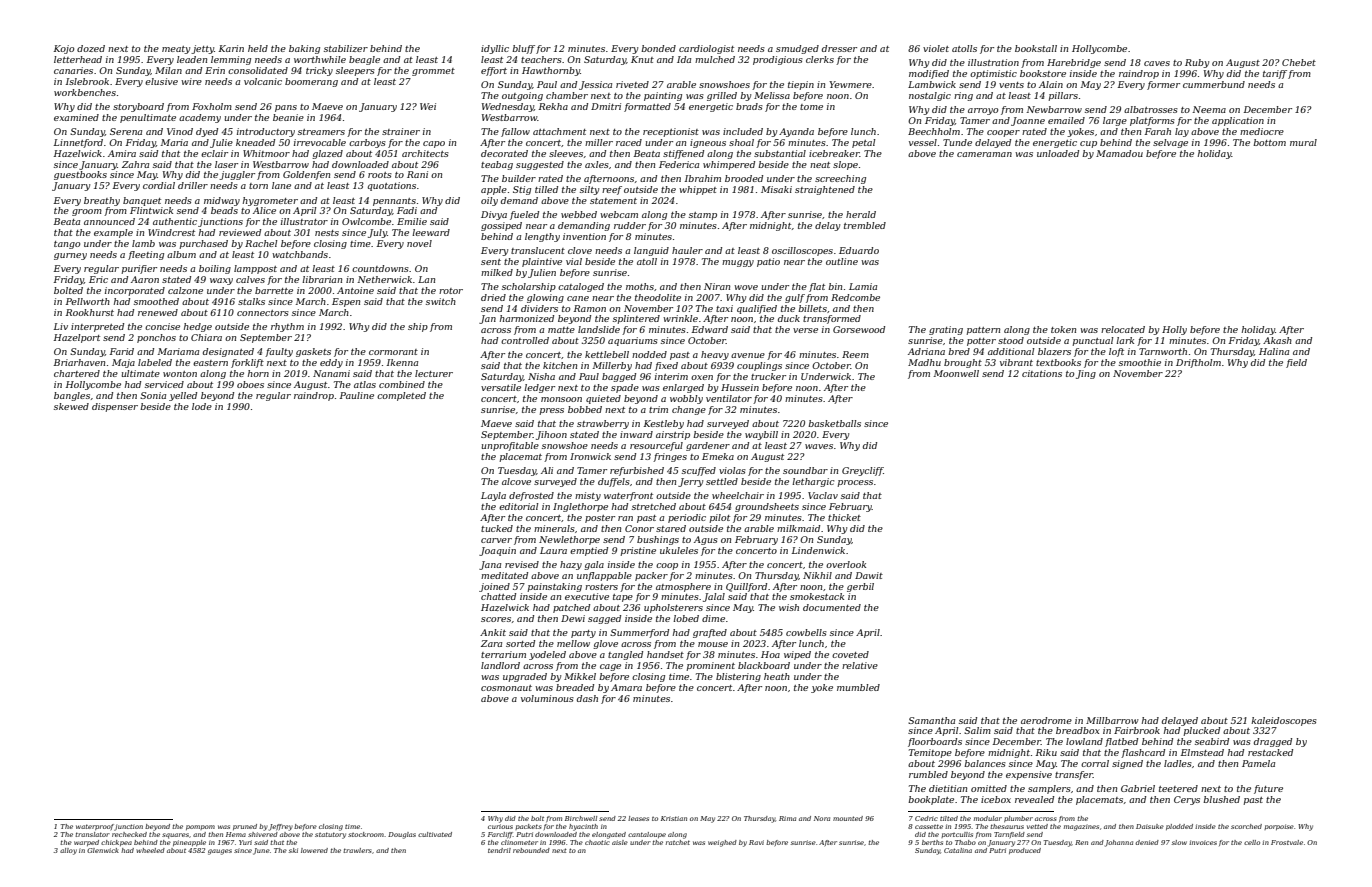 Image resolution: width=1372 pixels, height=887 pixels. What do you see at coordinates (231, 48) in the screenshot?
I see `Karin` at bounding box center [231, 48].
